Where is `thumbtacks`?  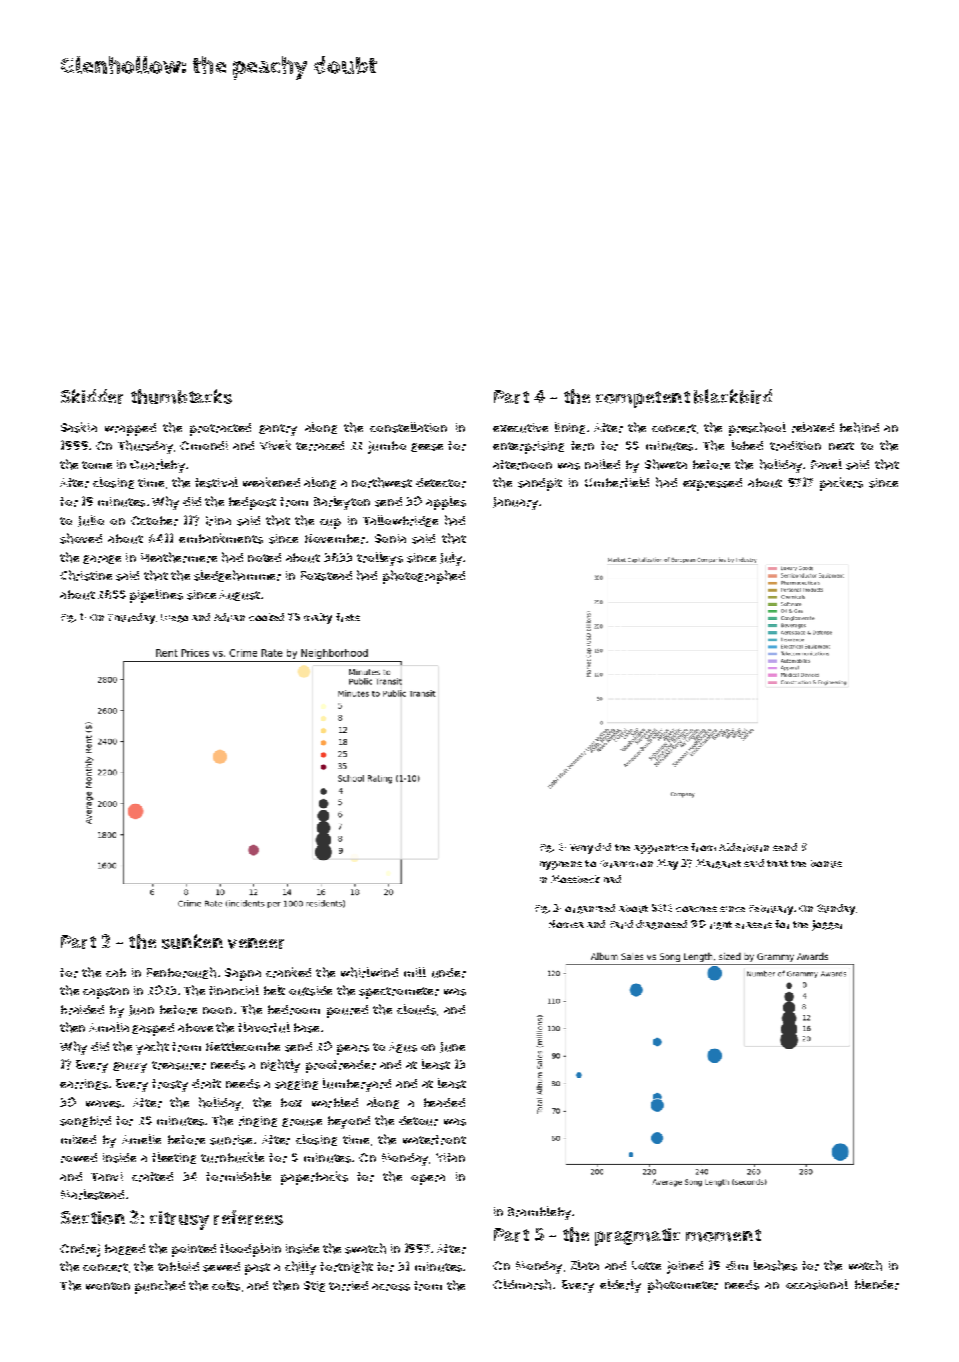 thumbtacks is located at coordinates (181, 396).
